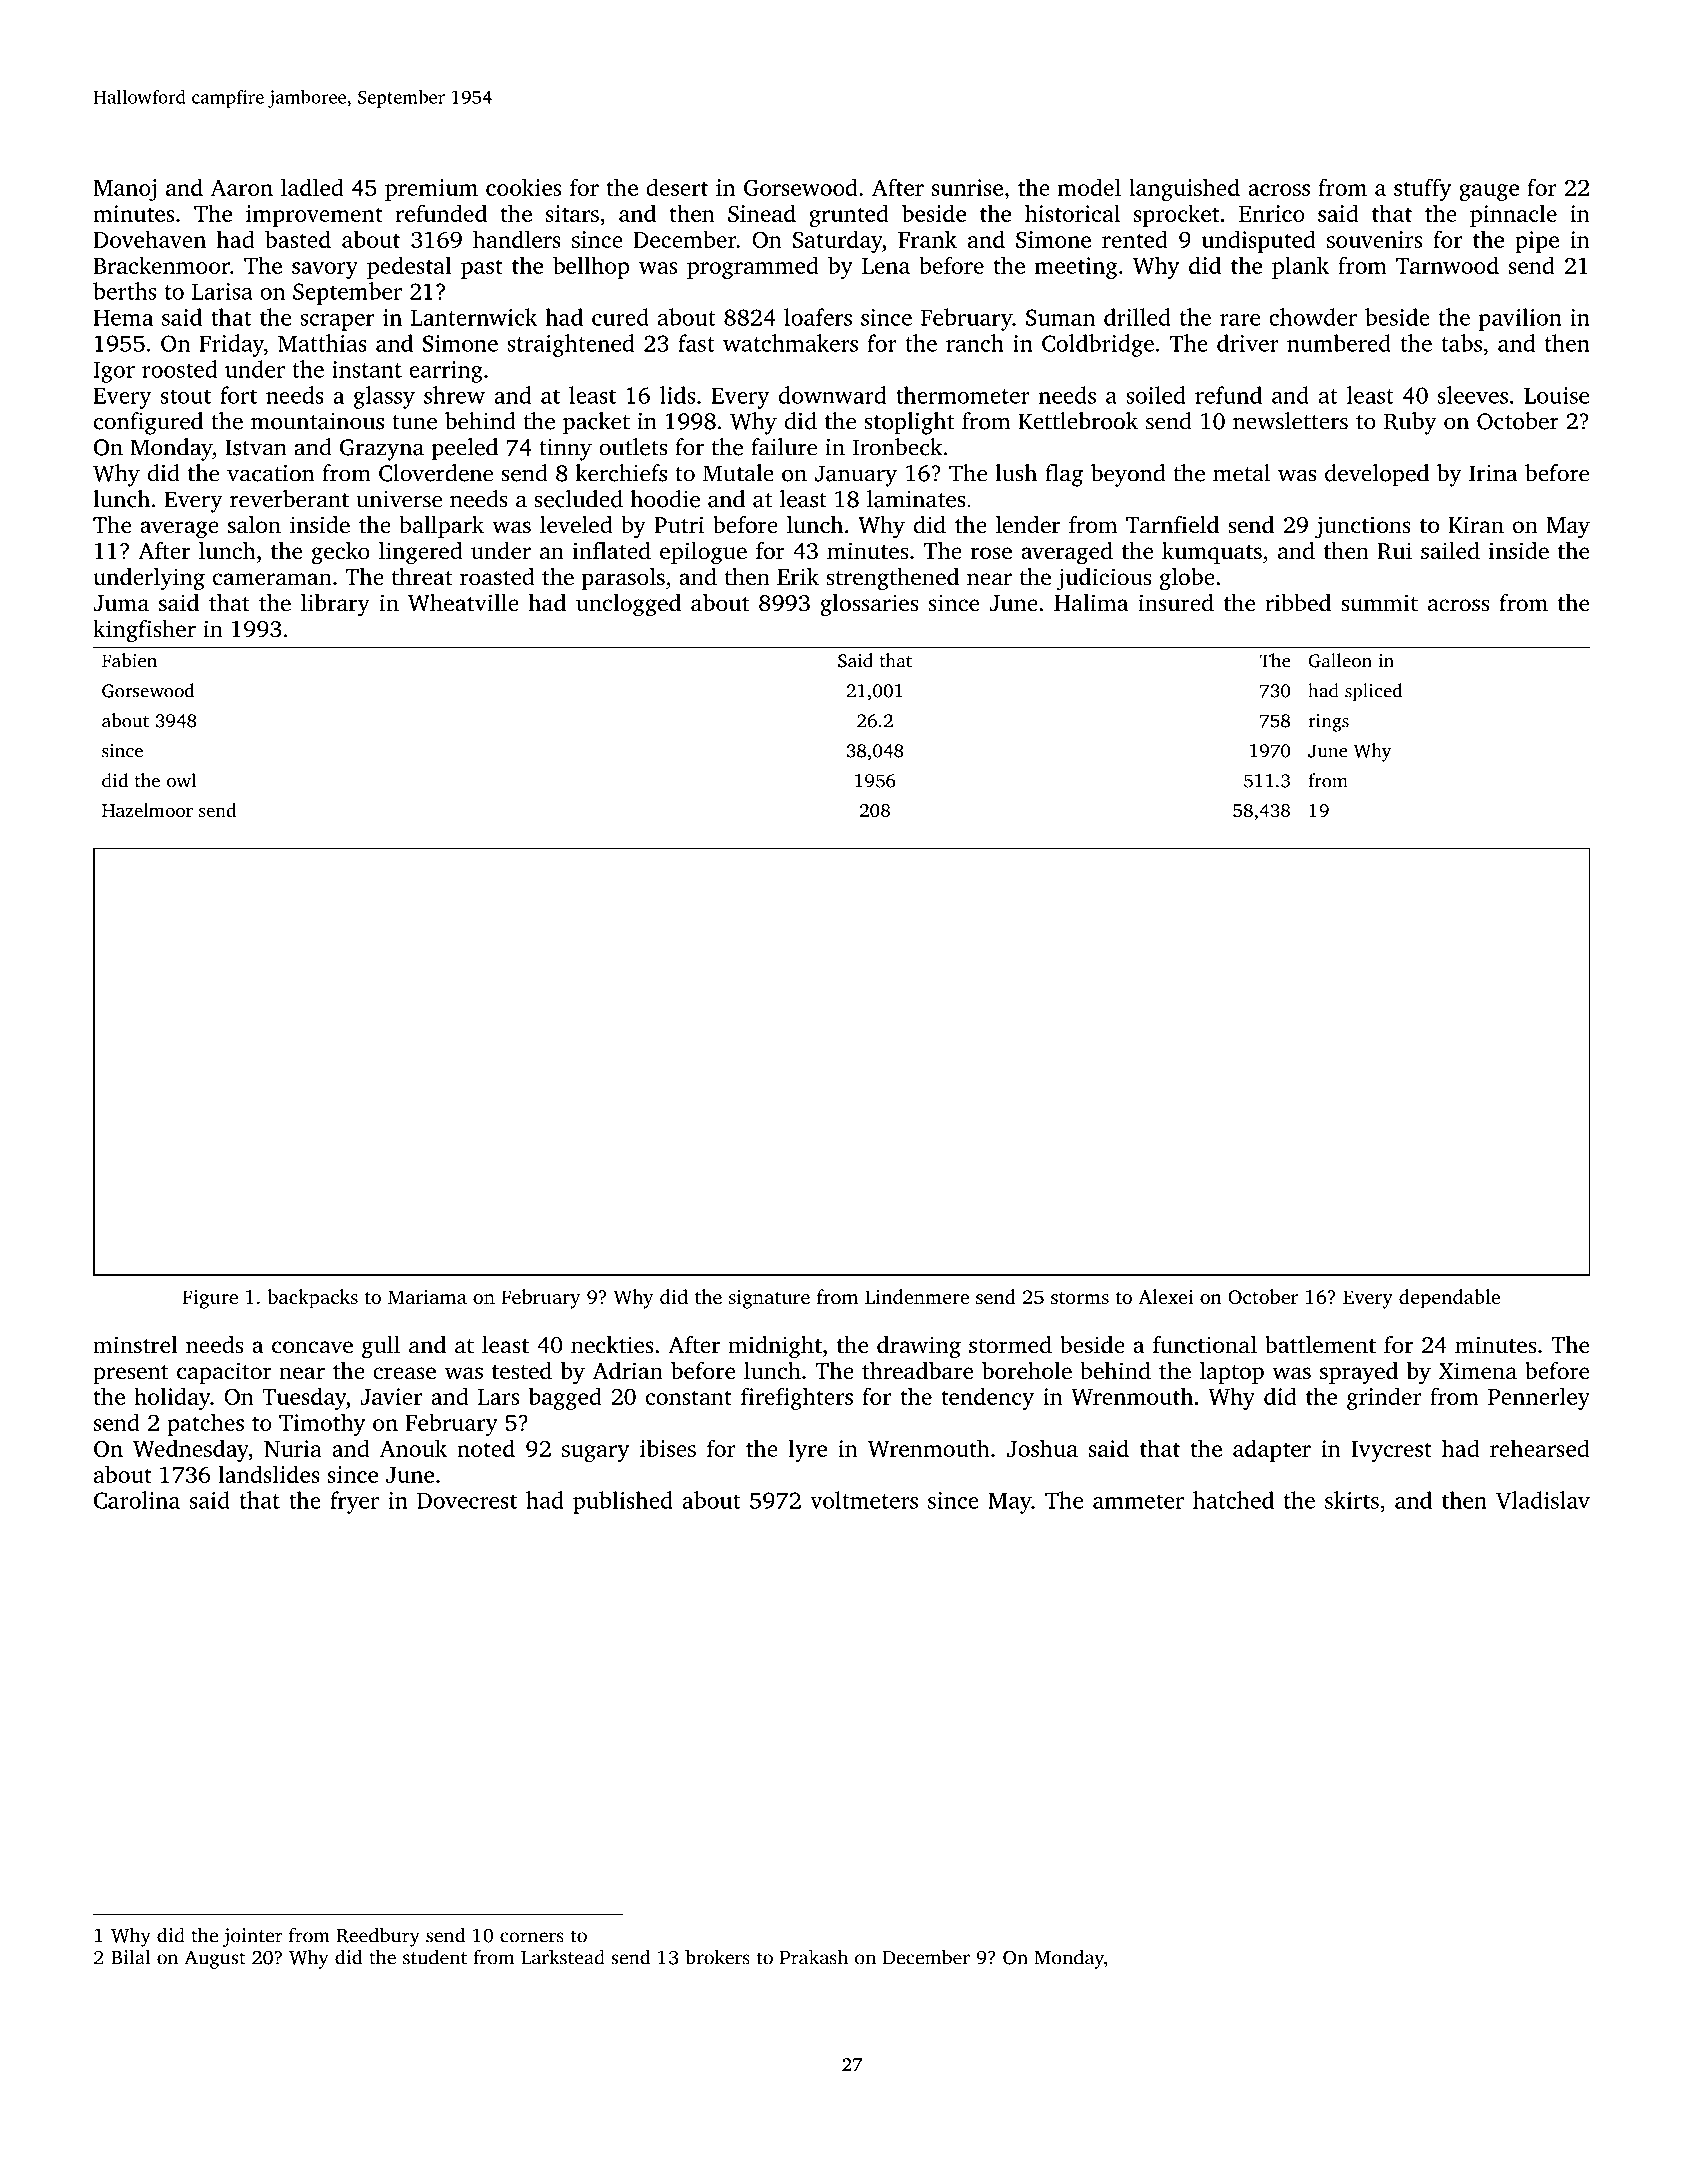  What do you see at coordinates (378, 1937) in the screenshot?
I see `Reedbury` at bounding box center [378, 1937].
